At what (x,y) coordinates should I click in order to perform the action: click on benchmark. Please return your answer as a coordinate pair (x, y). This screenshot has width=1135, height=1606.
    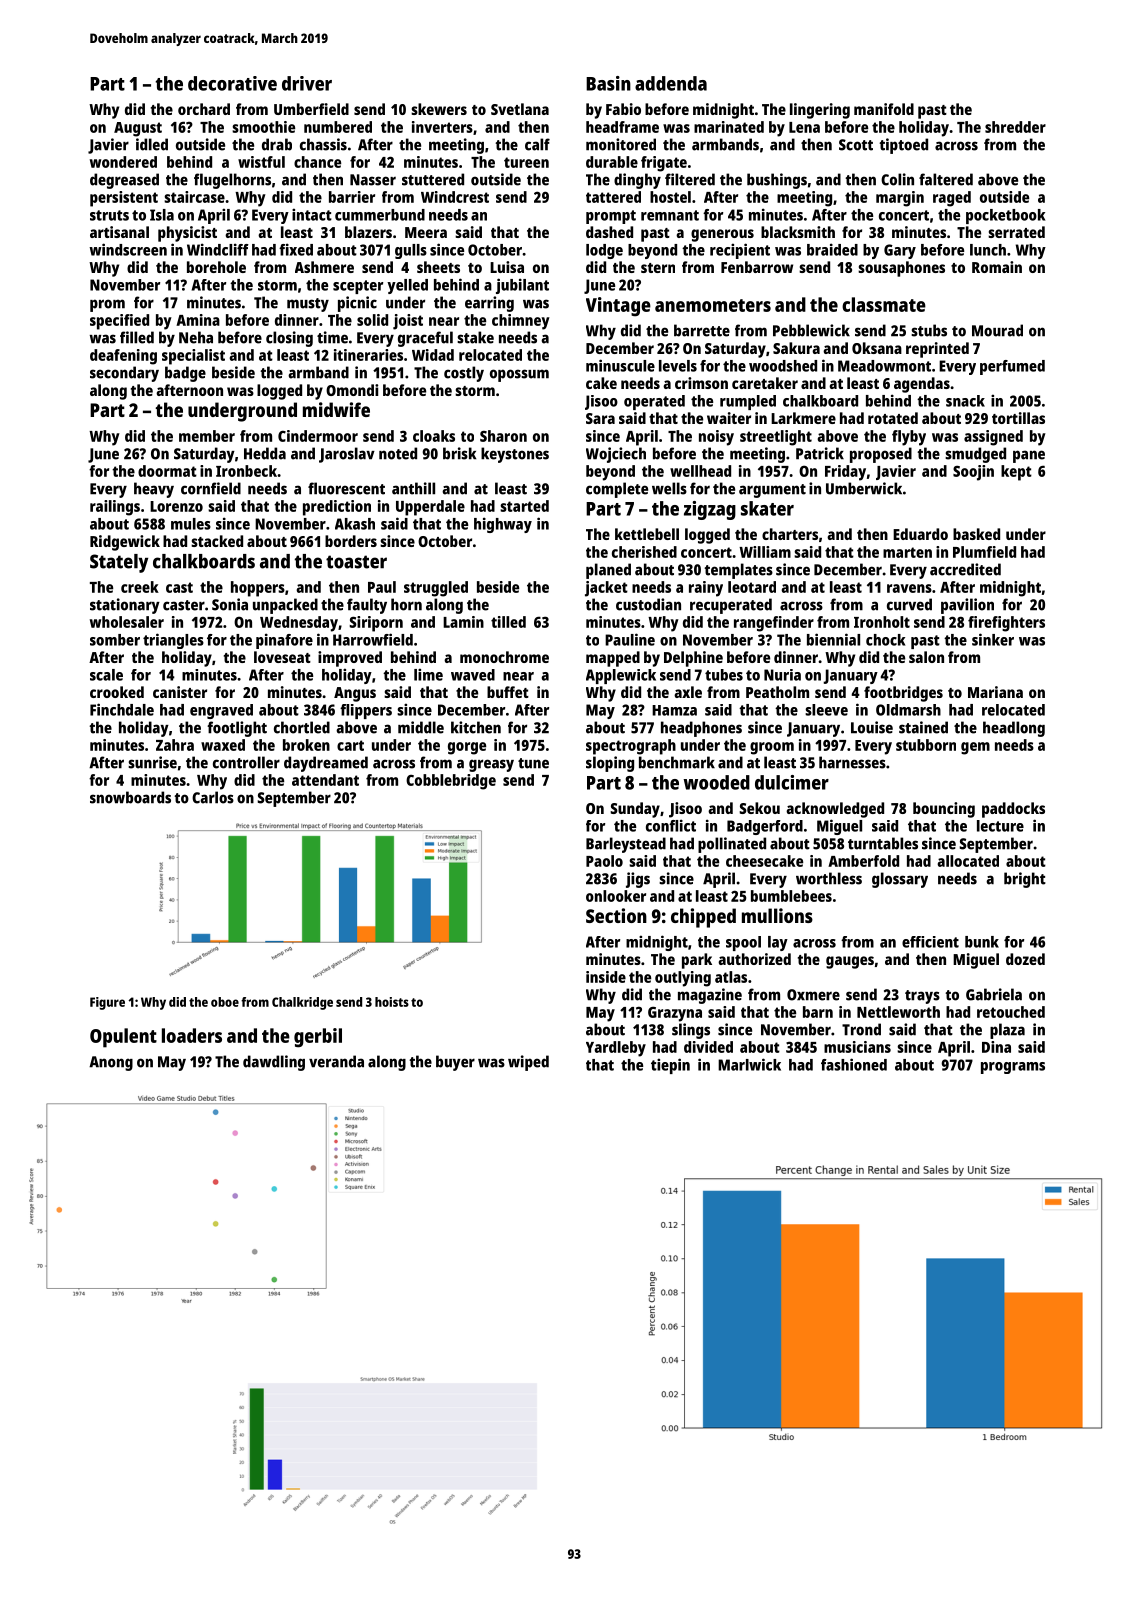
    Looking at the image, I should click on (677, 762).
